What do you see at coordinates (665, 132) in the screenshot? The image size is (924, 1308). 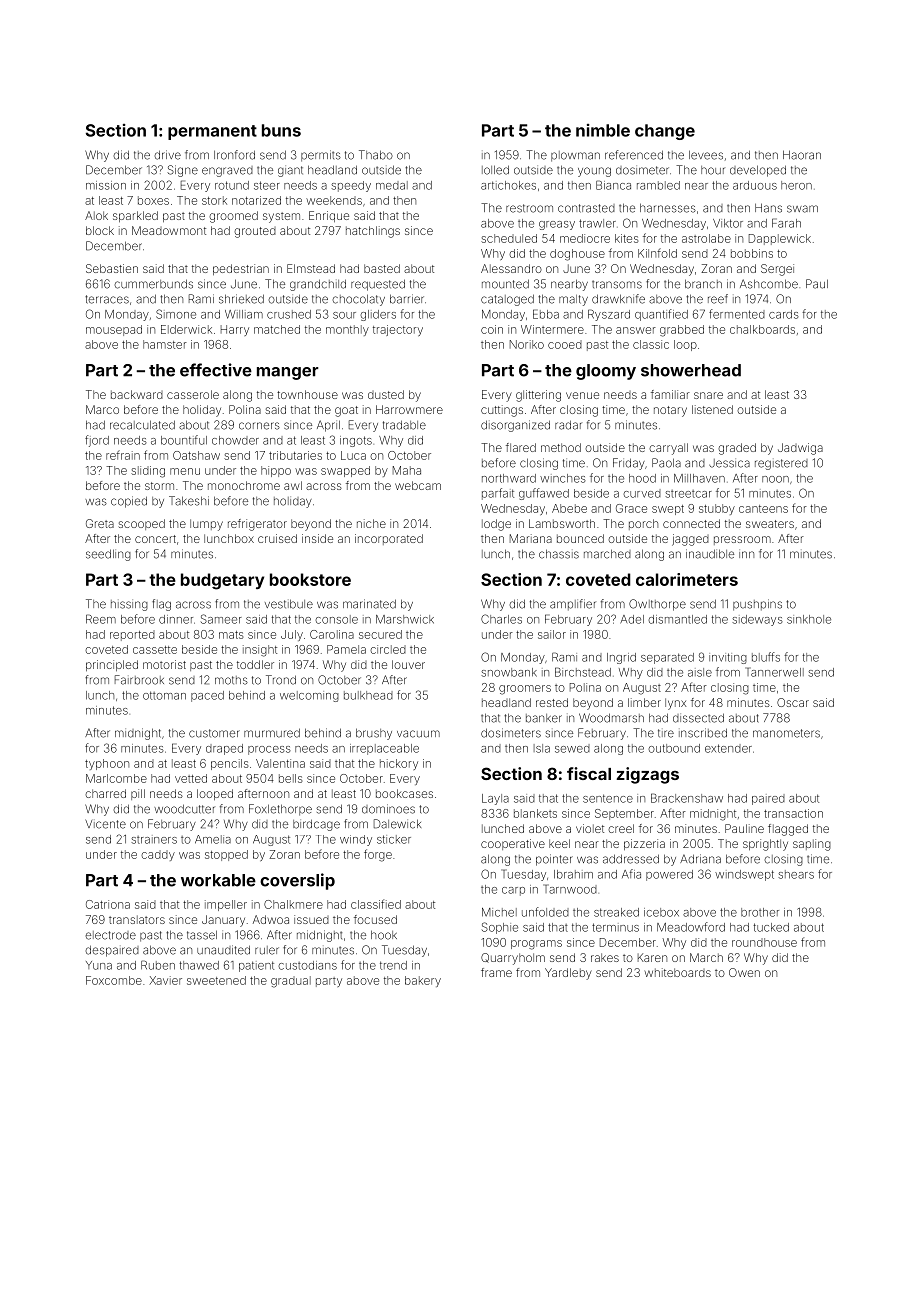 I see `change` at bounding box center [665, 132].
